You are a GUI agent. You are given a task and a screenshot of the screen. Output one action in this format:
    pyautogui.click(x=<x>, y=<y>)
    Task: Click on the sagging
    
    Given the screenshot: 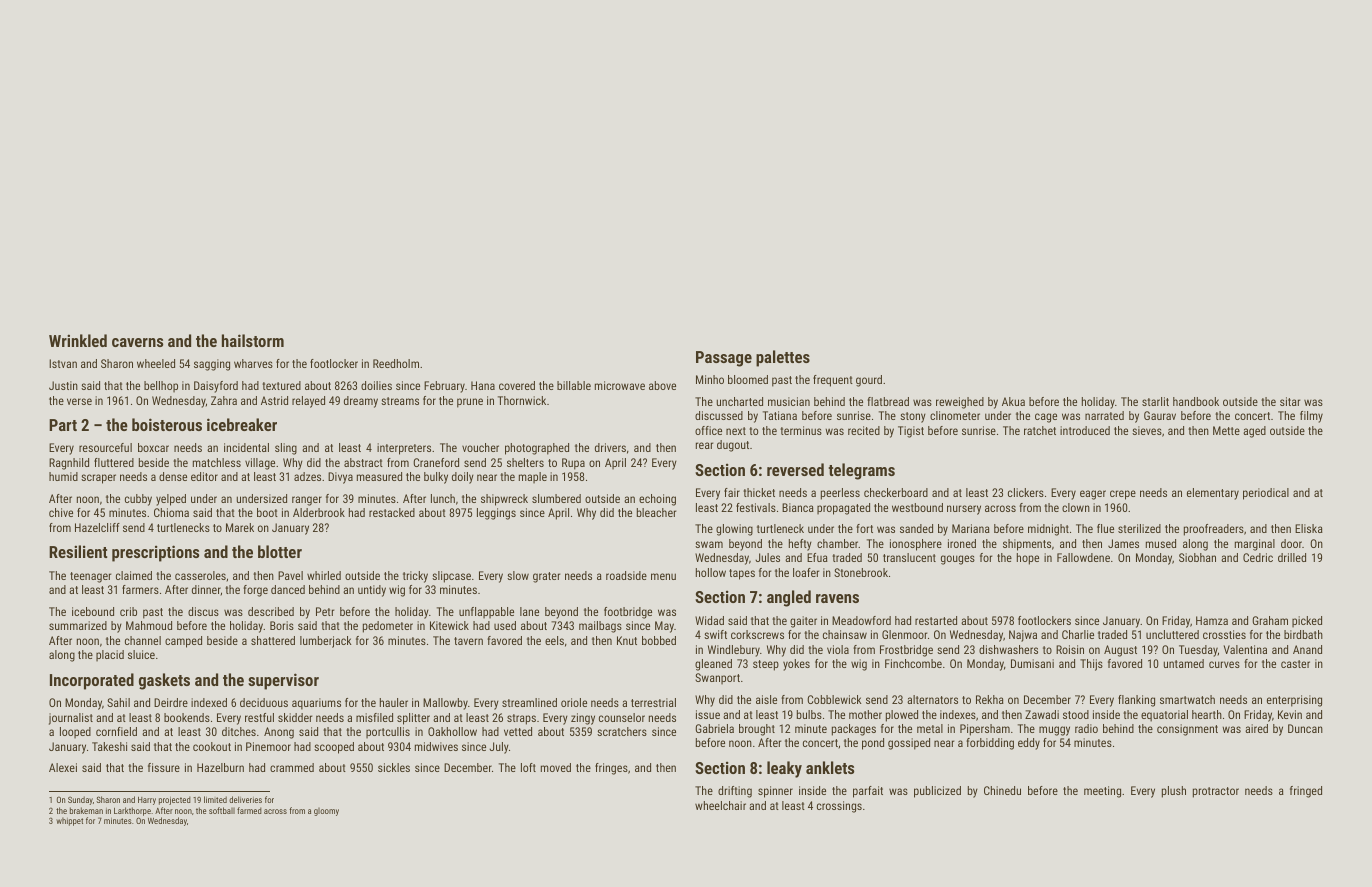 What is the action you would take?
    pyautogui.click(x=212, y=365)
